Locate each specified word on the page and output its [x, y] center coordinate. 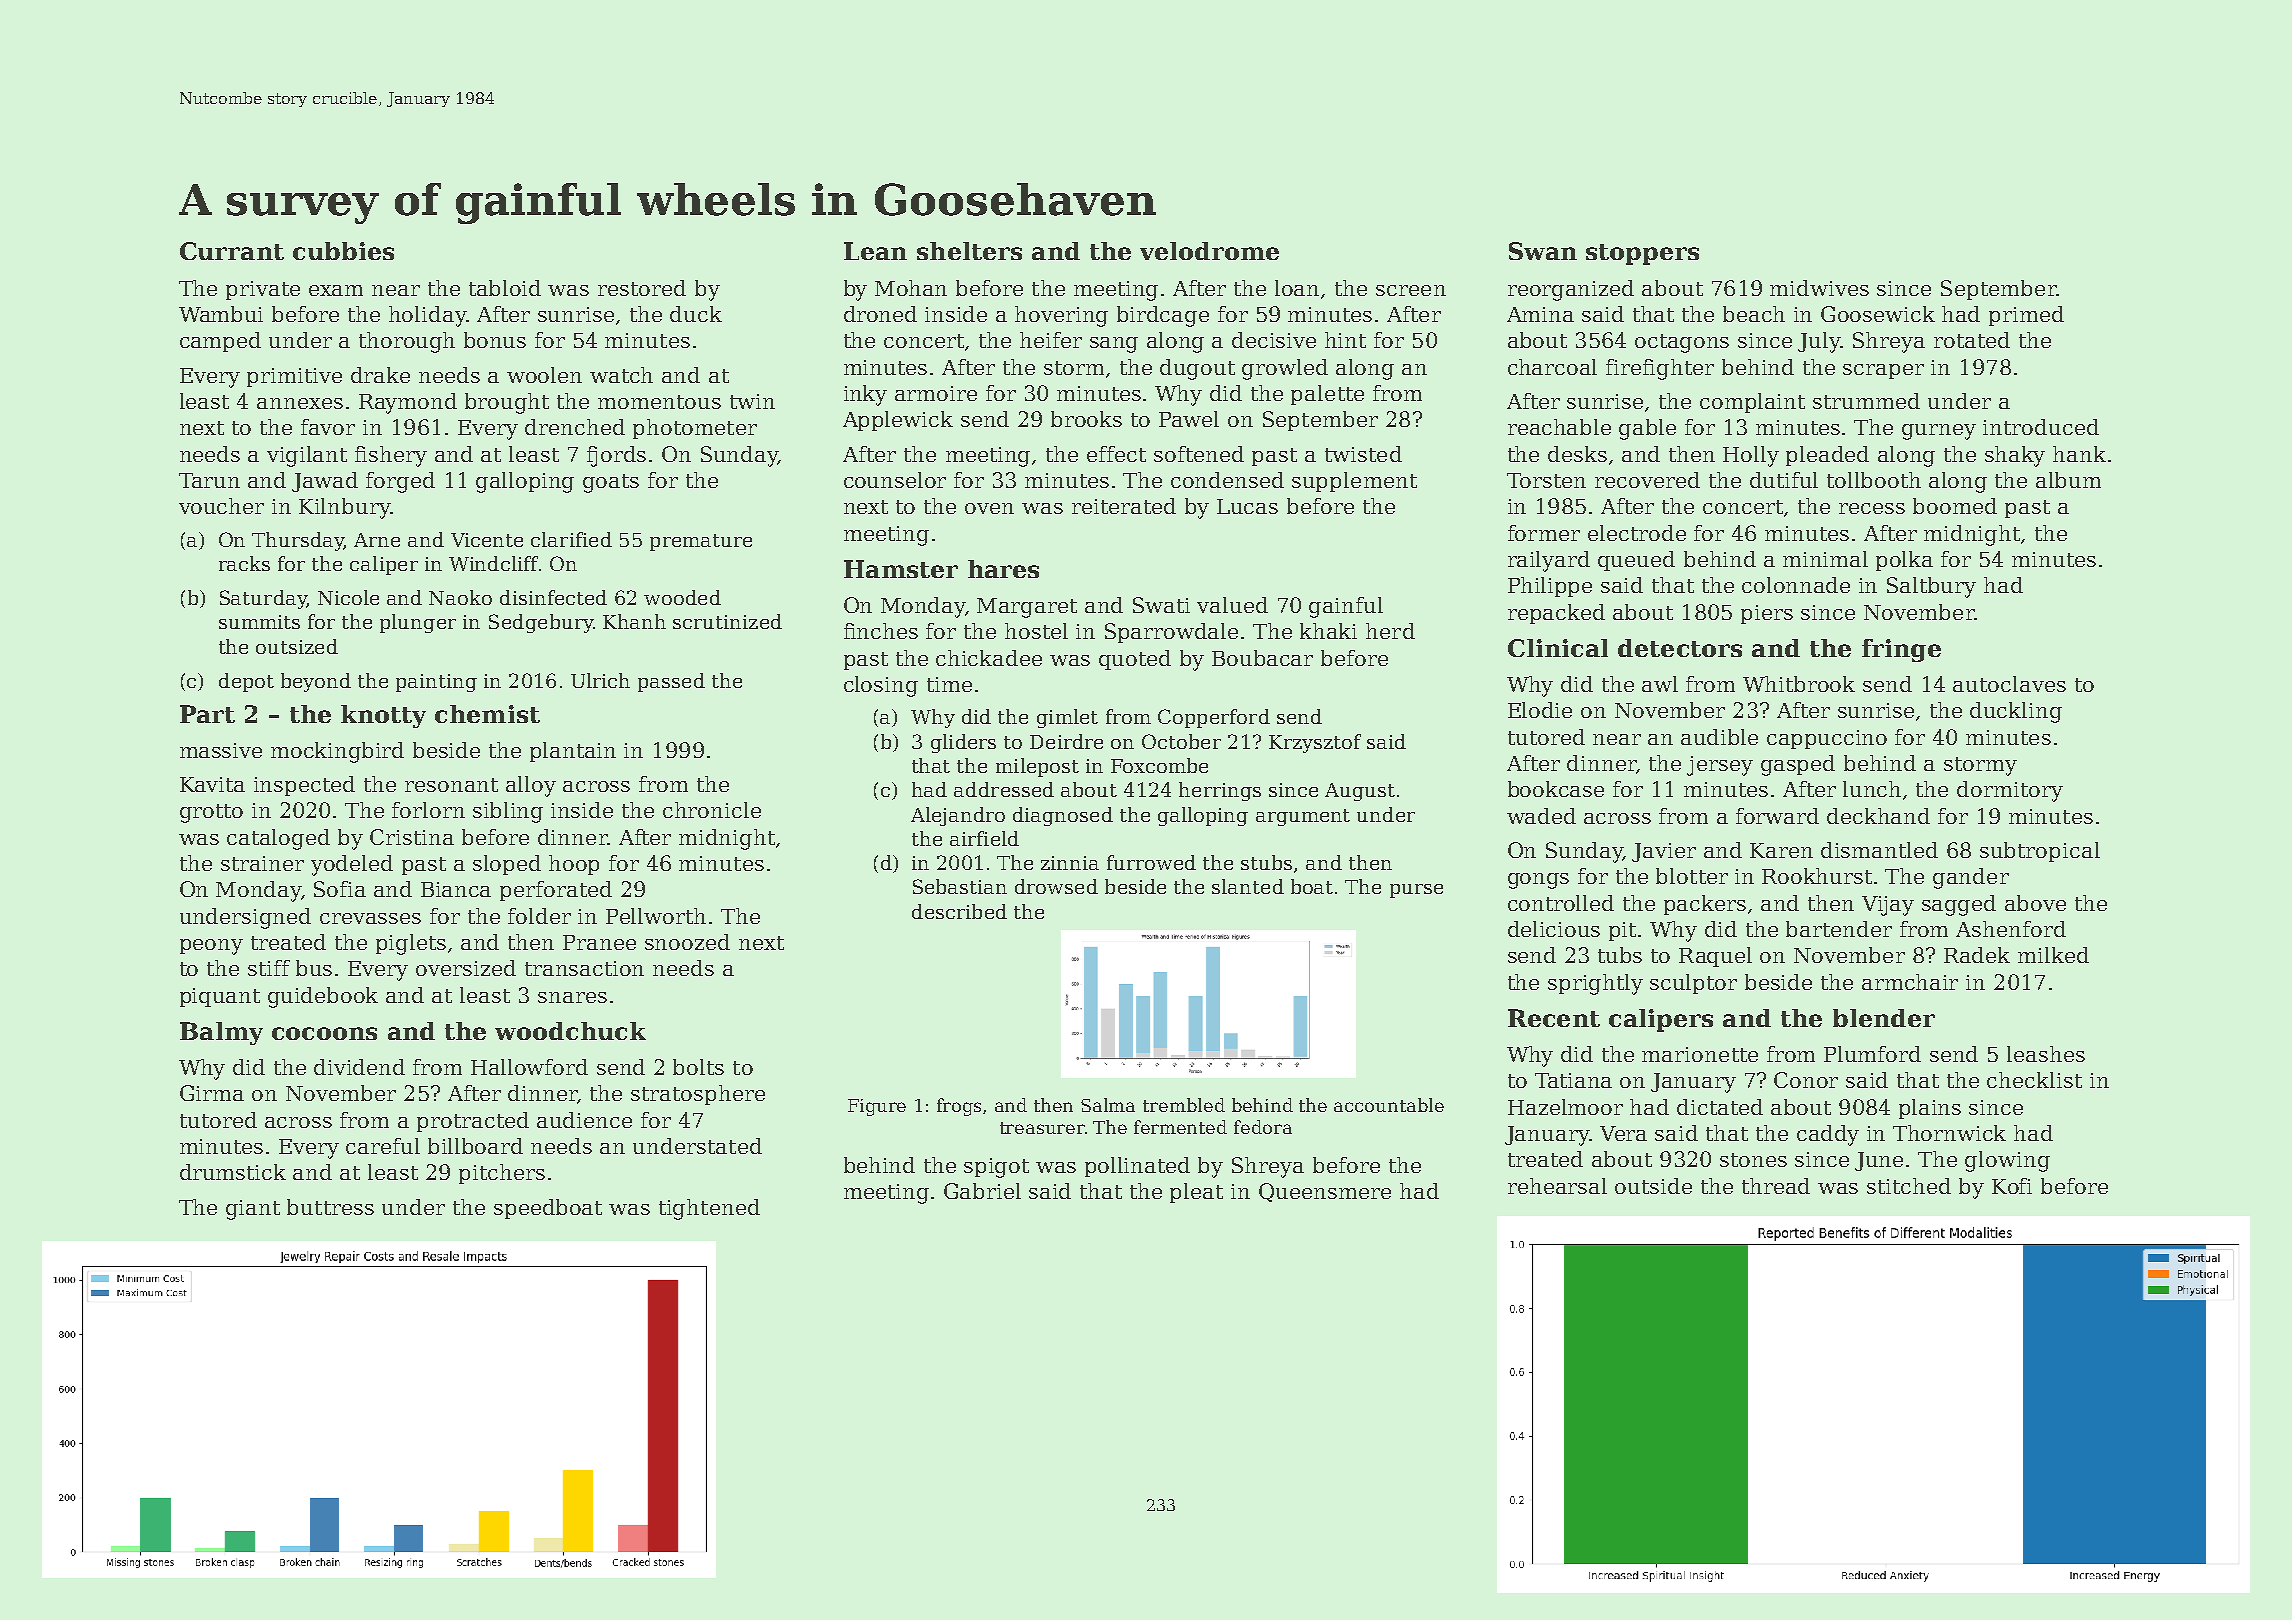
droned [880, 314]
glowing [2007, 1161]
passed [671, 682]
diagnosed [1063, 816]
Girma [212, 1093]
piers [1767, 614]
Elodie [1540, 710]
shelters [969, 251]
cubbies [343, 251]
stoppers [1642, 254]
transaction [584, 968]
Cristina [412, 837]
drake [380, 375]
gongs [1538, 881]
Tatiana [1573, 1080]
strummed [1866, 401]
